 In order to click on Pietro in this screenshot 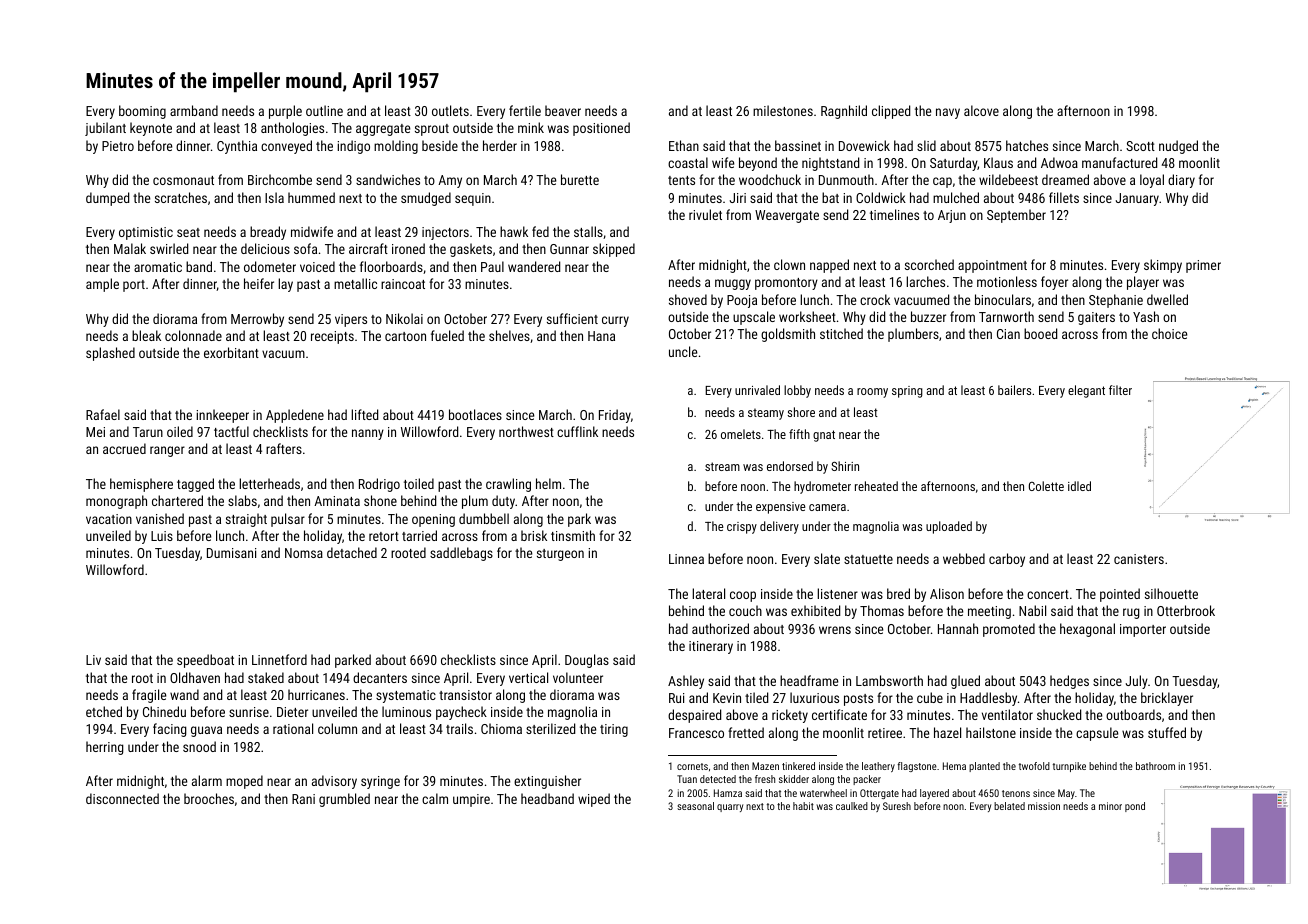, I will do `click(118, 146)`.
